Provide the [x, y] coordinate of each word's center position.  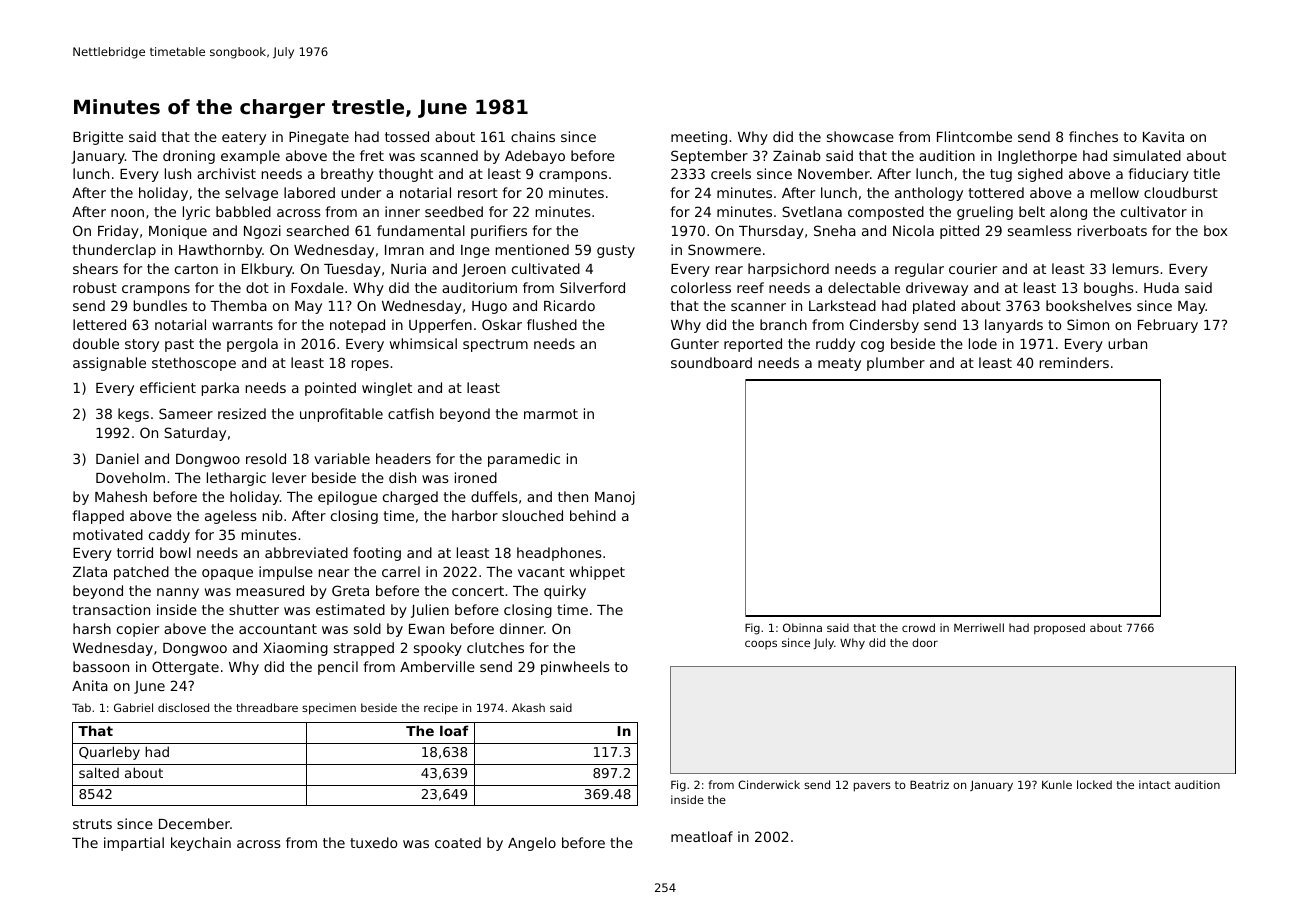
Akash [528, 707]
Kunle [1057, 784]
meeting [699, 138]
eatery [244, 138]
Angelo [532, 844]
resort [478, 193]
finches [1093, 136]
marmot [551, 414]
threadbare [267, 707]
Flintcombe [974, 136]
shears [95, 268]
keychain [201, 844]
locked [1094, 784]
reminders [1074, 362]
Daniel [117, 458]
